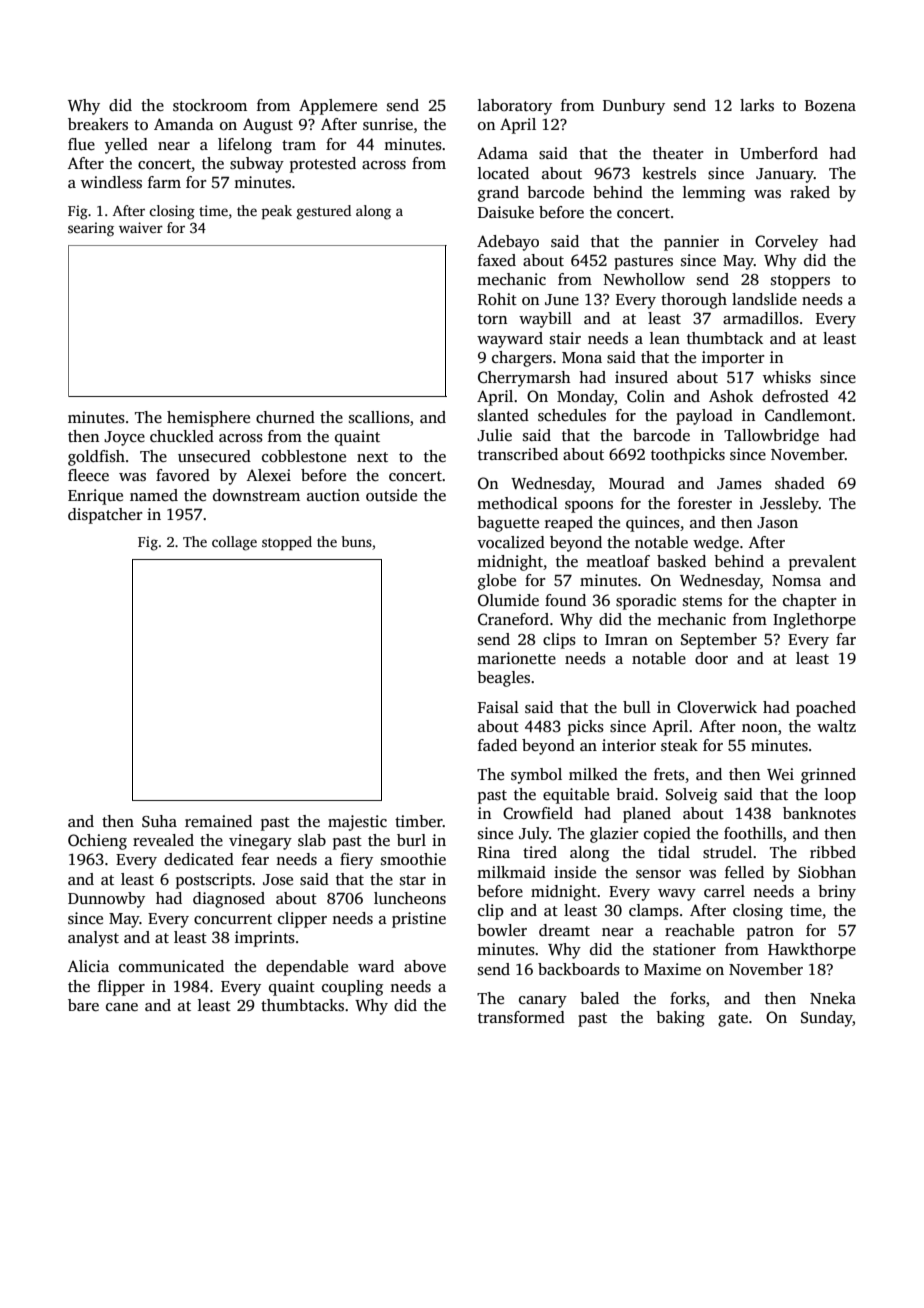 Image resolution: width=924 pixels, height=1308 pixels. What do you see at coordinates (171, 966) in the screenshot?
I see `communicated` at bounding box center [171, 966].
